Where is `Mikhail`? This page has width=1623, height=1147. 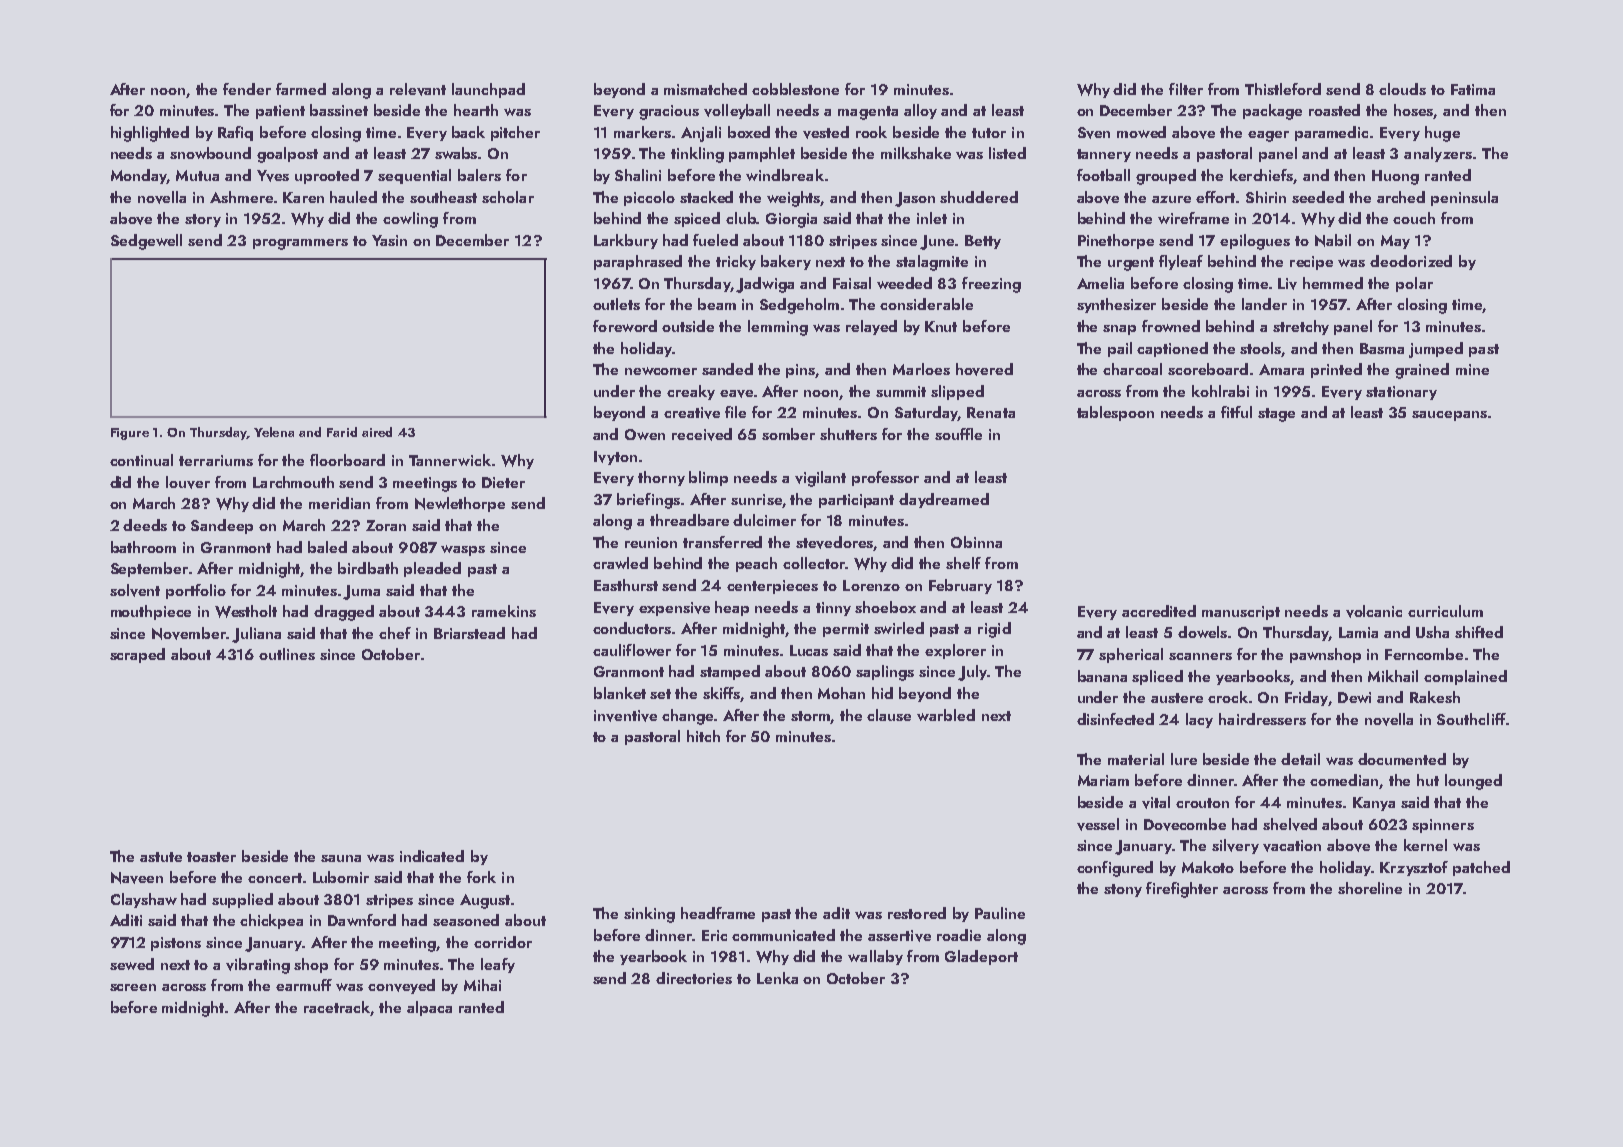
Mikhail is located at coordinates (1393, 676).
